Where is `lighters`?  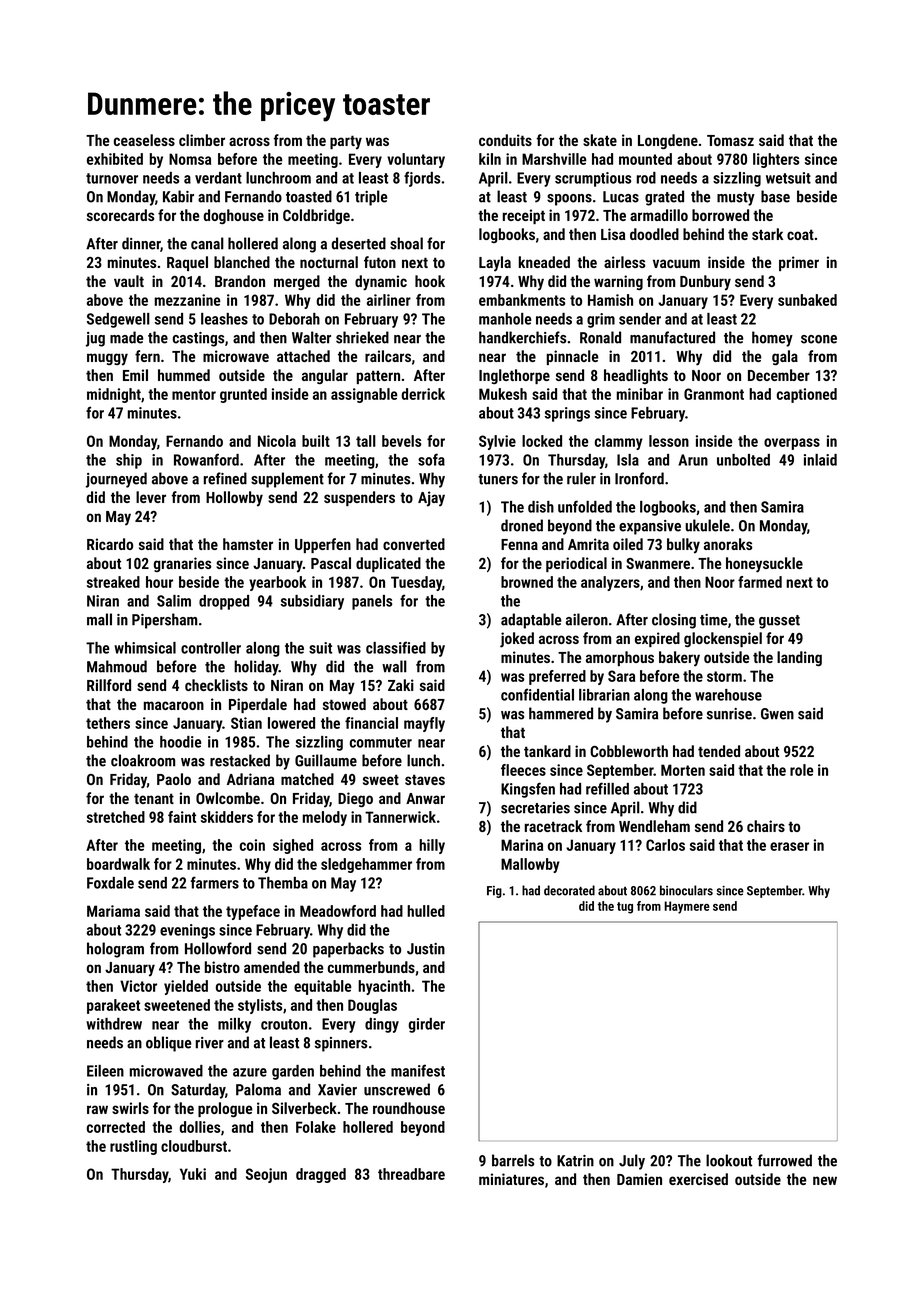
lighters is located at coordinates (776, 160).
